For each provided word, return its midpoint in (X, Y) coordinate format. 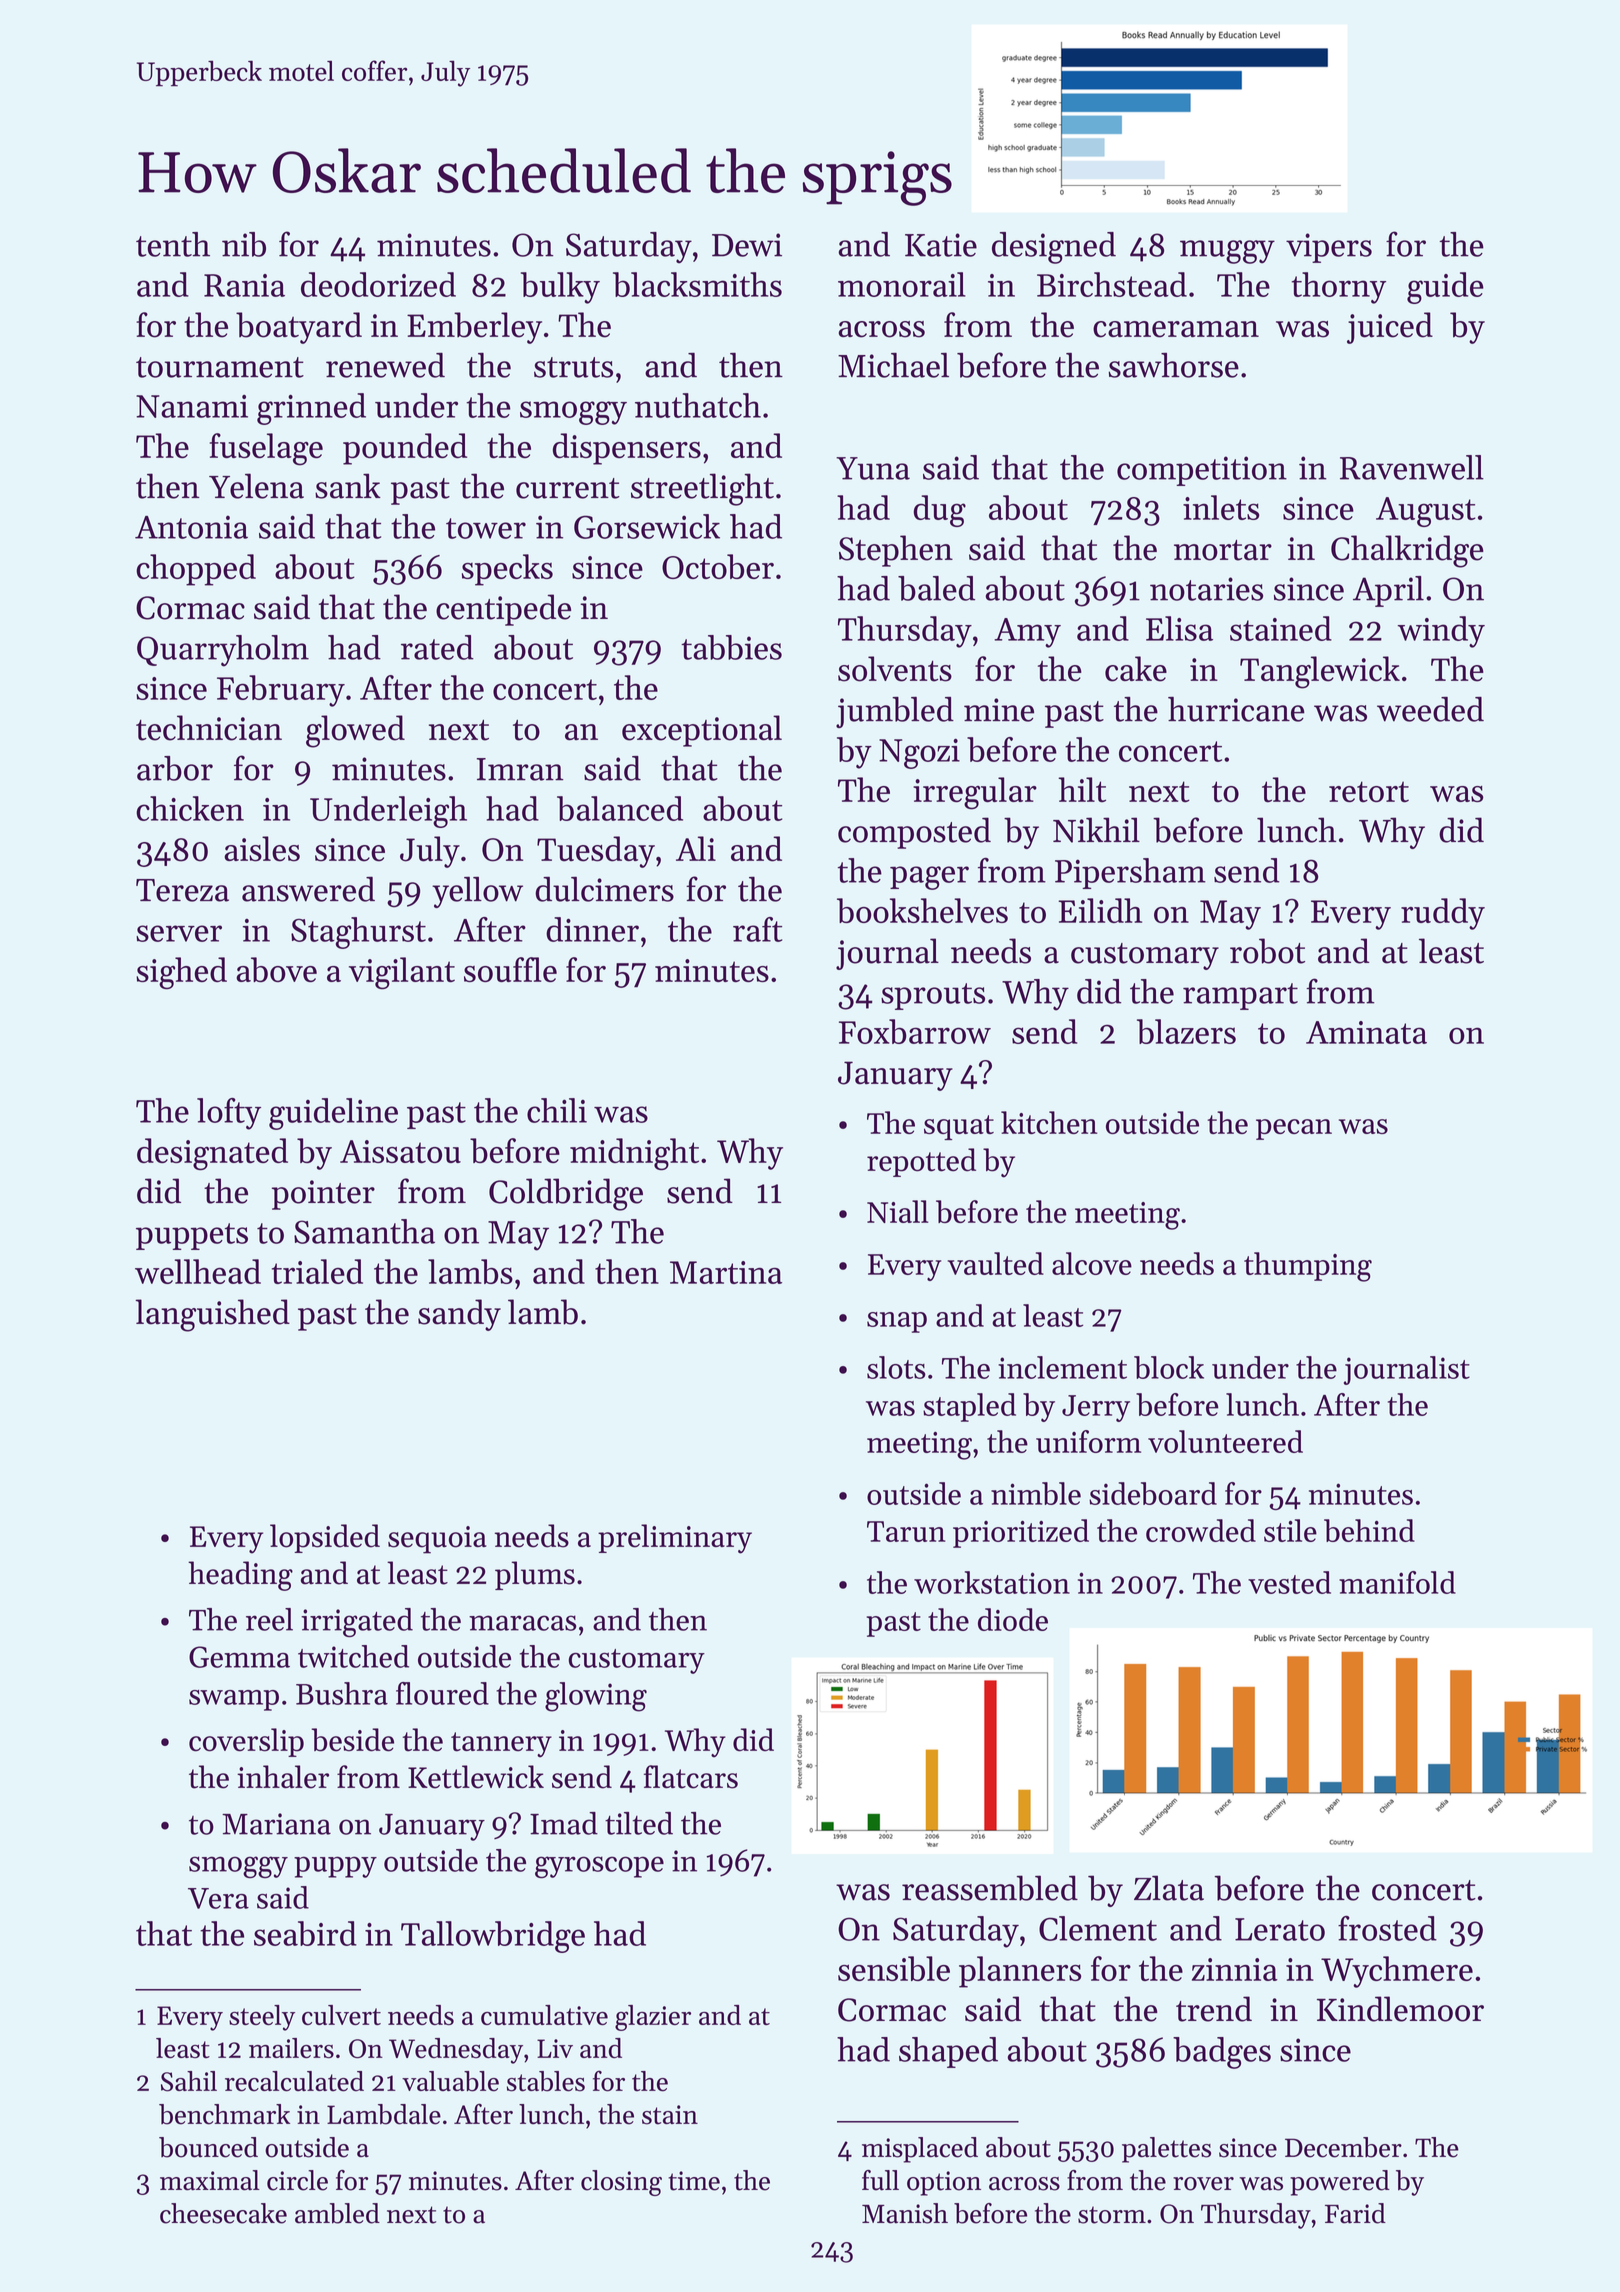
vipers (1329, 248)
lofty (229, 1114)
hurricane (1236, 709)
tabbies (731, 647)
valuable (450, 2081)
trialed (317, 1271)
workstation (992, 1582)
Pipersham (1130, 873)
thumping (1308, 1267)
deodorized (378, 284)
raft (757, 929)
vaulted (995, 1263)
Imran (520, 769)
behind (1369, 1530)
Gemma (239, 1657)
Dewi (747, 245)
